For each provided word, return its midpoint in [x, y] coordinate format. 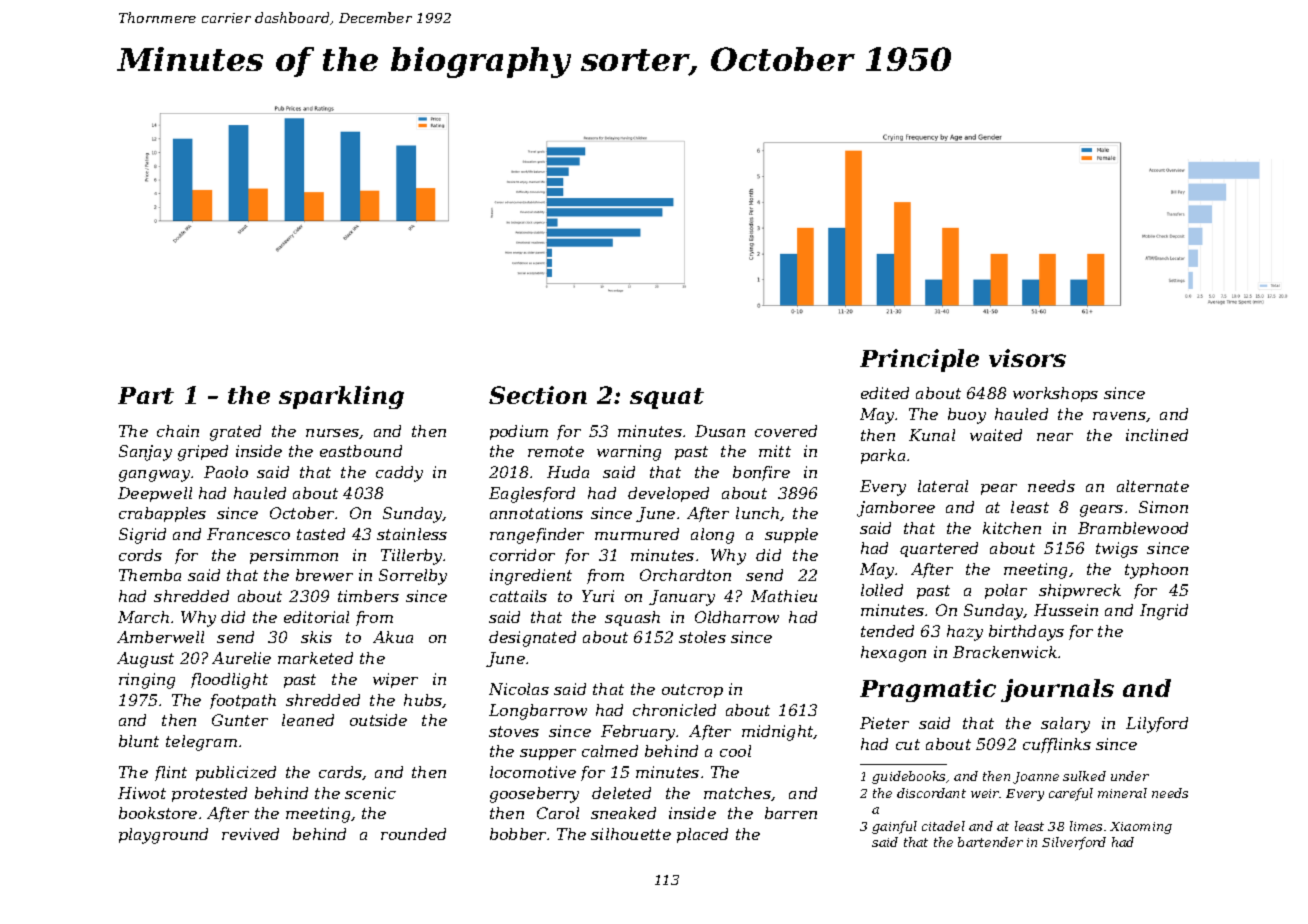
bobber [518, 834]
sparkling [341, 397]
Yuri [598, 596]
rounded [413, 834]
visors [1027, 358]
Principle [919, 360]
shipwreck [1080, 591]
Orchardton [685, 575]
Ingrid [1164, 612]
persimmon [294, 556]
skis [316, 637]
